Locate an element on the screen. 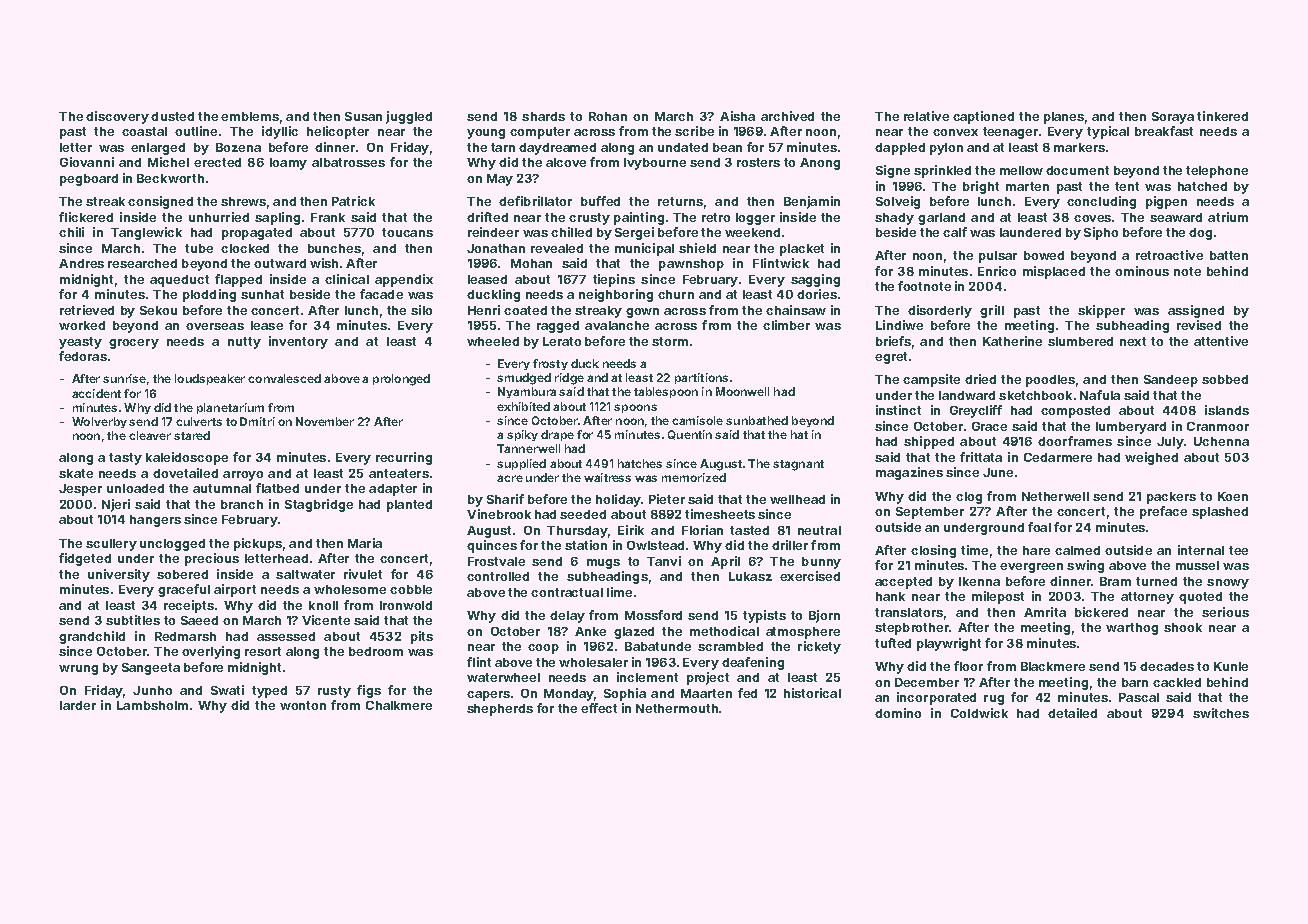 The height and width of the screenshot is (924, 1308). Sipho is located at coordinates (1101, 233).
